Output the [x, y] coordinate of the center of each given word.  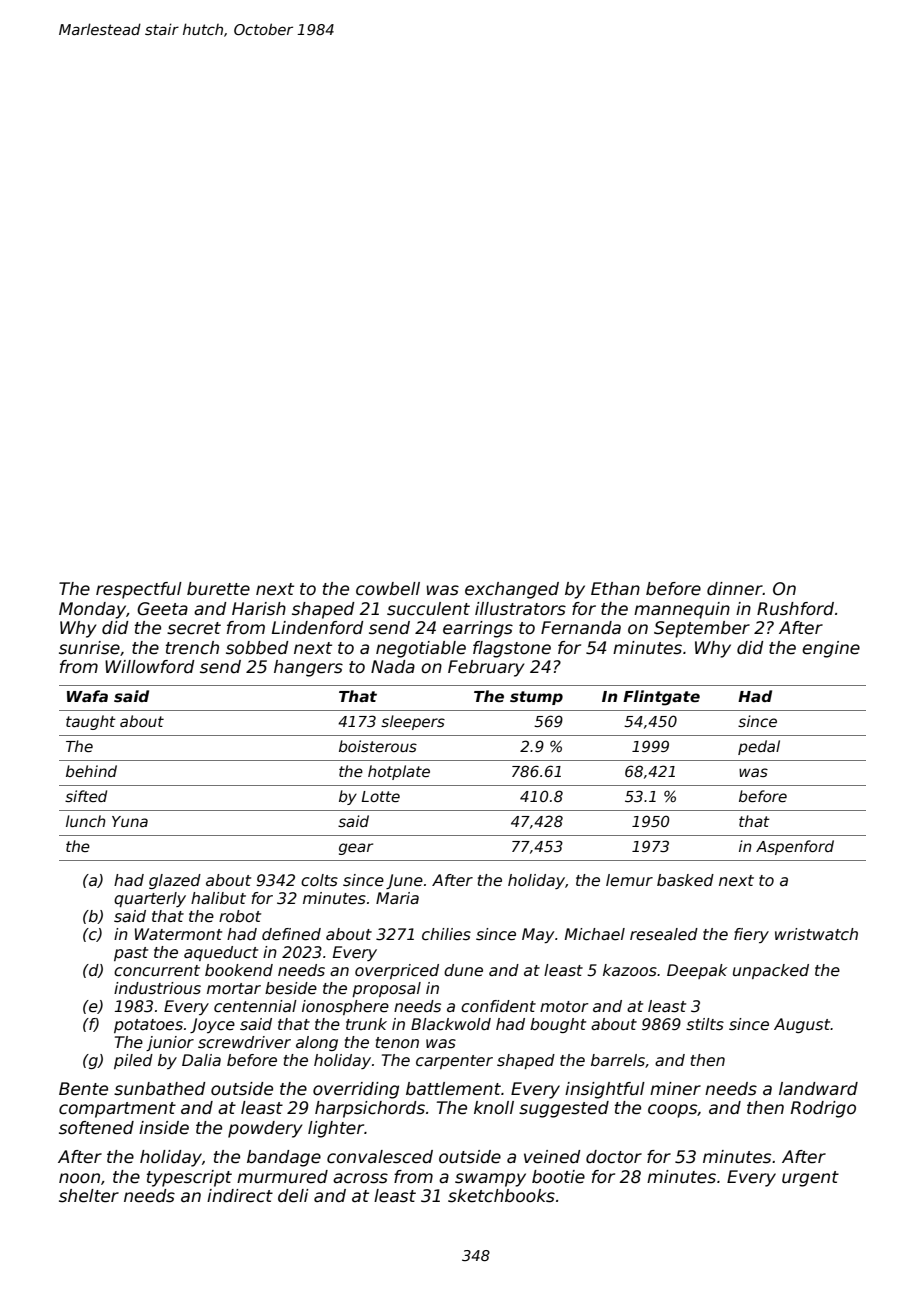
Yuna [130, 821]
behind [91, 771]
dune [463, 970]
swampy [490, 1180]
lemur [629, 880]
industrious [157, 988]
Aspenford [795, 847]
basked [685, 880]
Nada [393, 667]
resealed [664, 934]
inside [164, 1128]
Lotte [380, 796]
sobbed [257, 648]
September [702, 629]
